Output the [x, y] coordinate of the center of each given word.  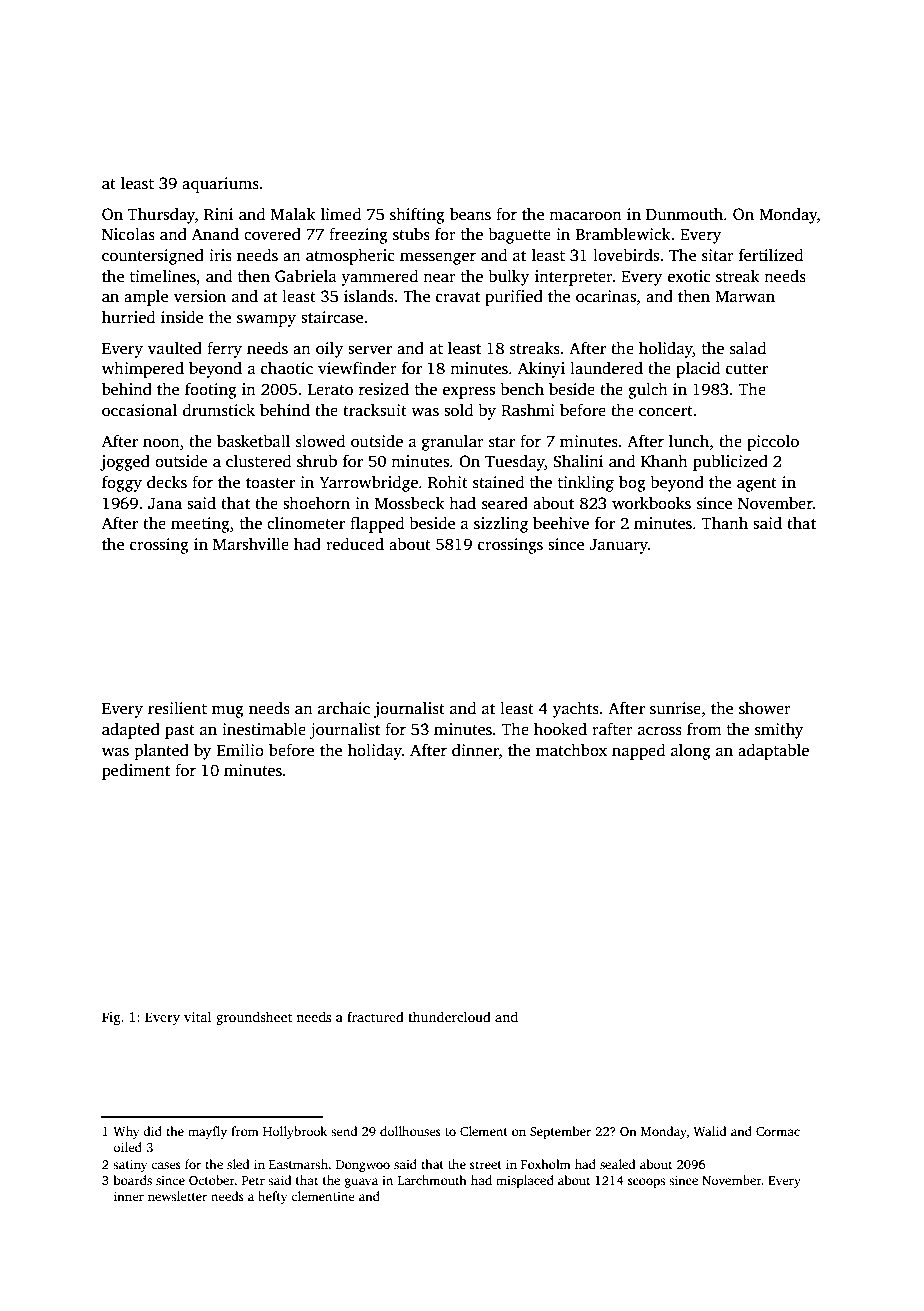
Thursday [161, 216]
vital [198, 1016]
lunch [689, 441]
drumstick [219, 410]
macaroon [585, 216]
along [691, 752]
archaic [344, 708]
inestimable [264, 729]
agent [757, 485]
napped [638, 752]
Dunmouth [684, 214]
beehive [561, 523]
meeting [200, 525]
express [469, 392]
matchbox [571, 750]
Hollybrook [295, 1132]
